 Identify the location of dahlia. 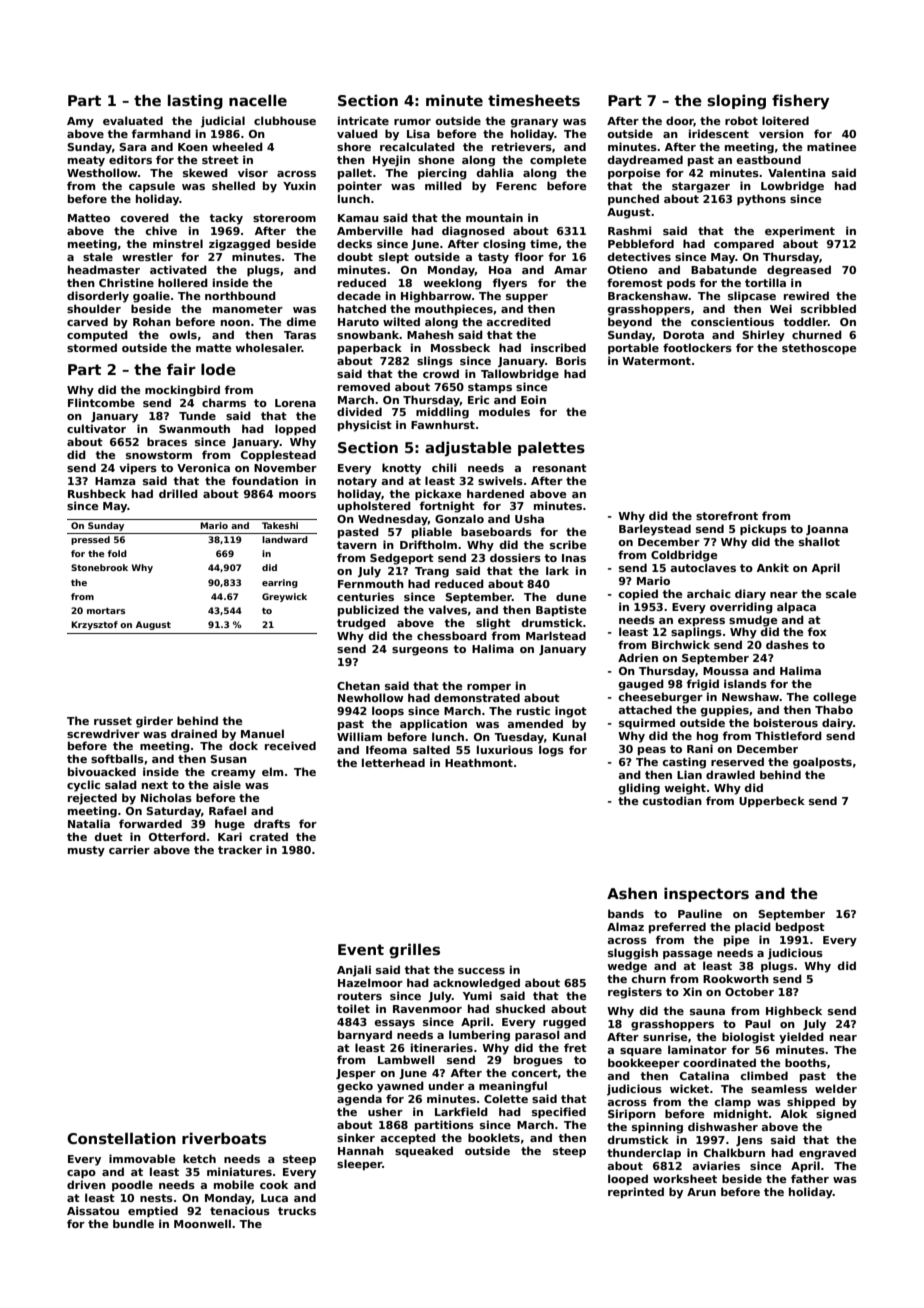
(495, 172).
